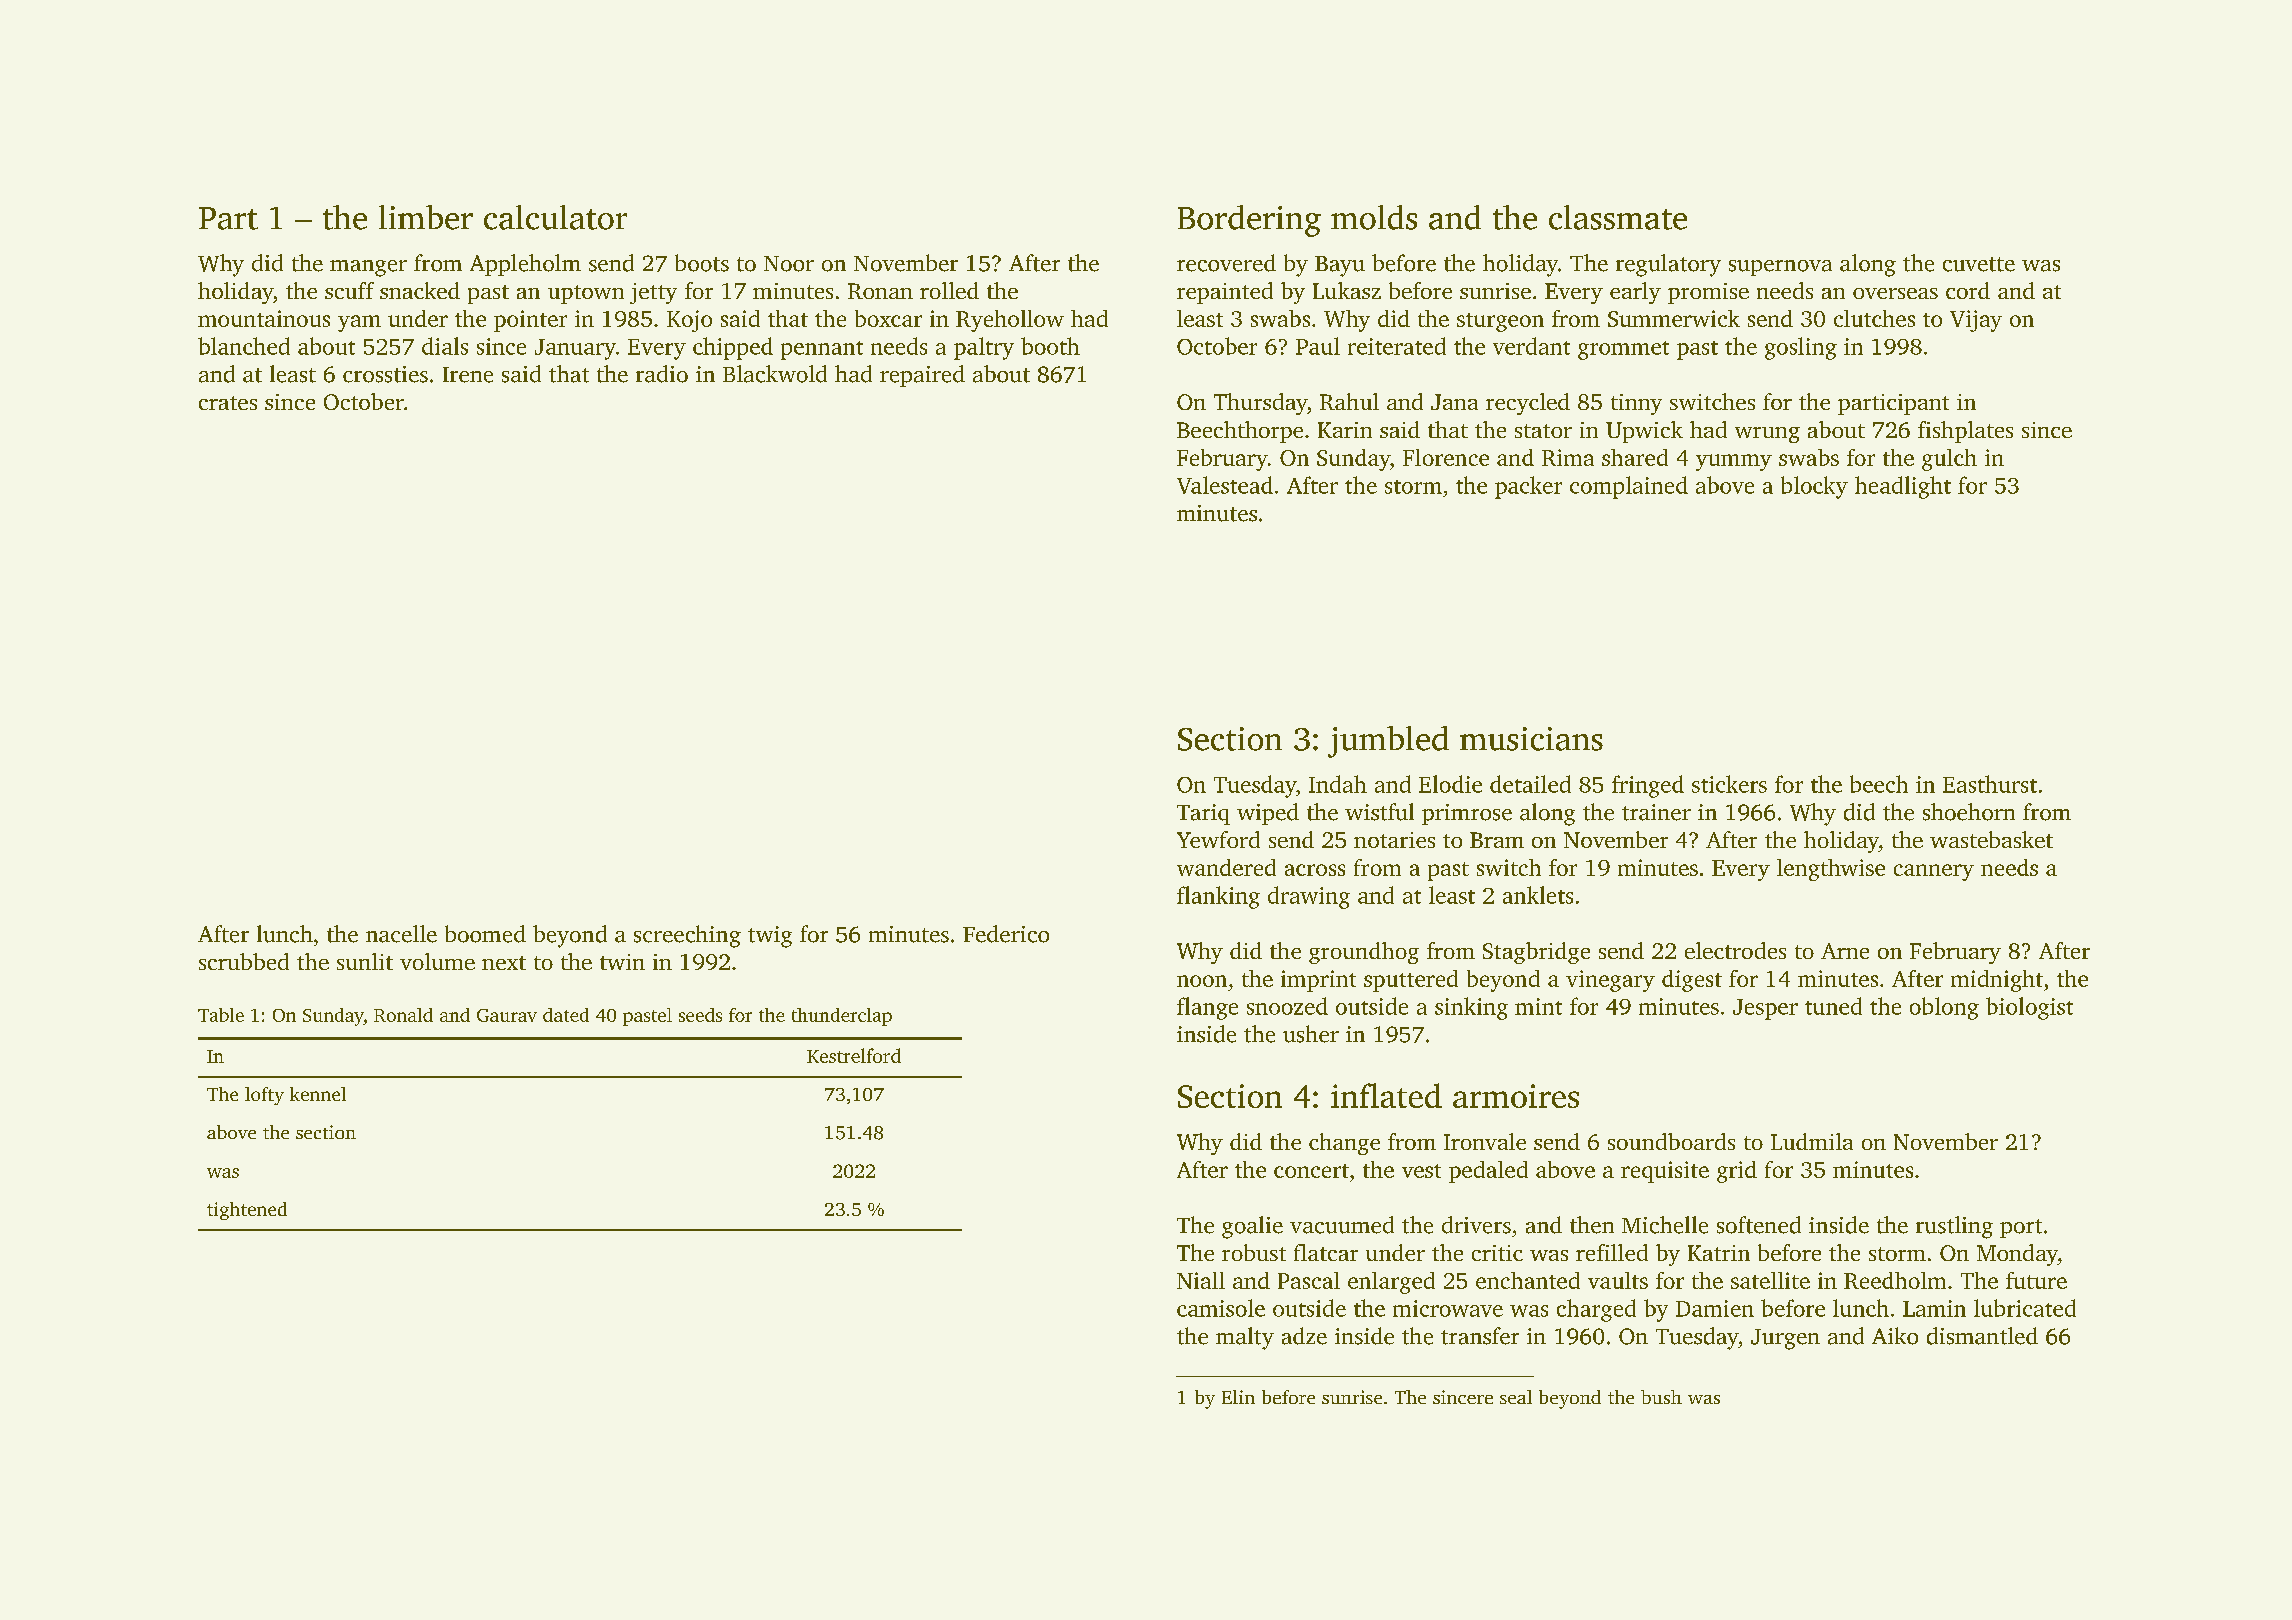  Describe the element at coordinates (1968, 290) in the screenshot. I see `cord` at that location.
